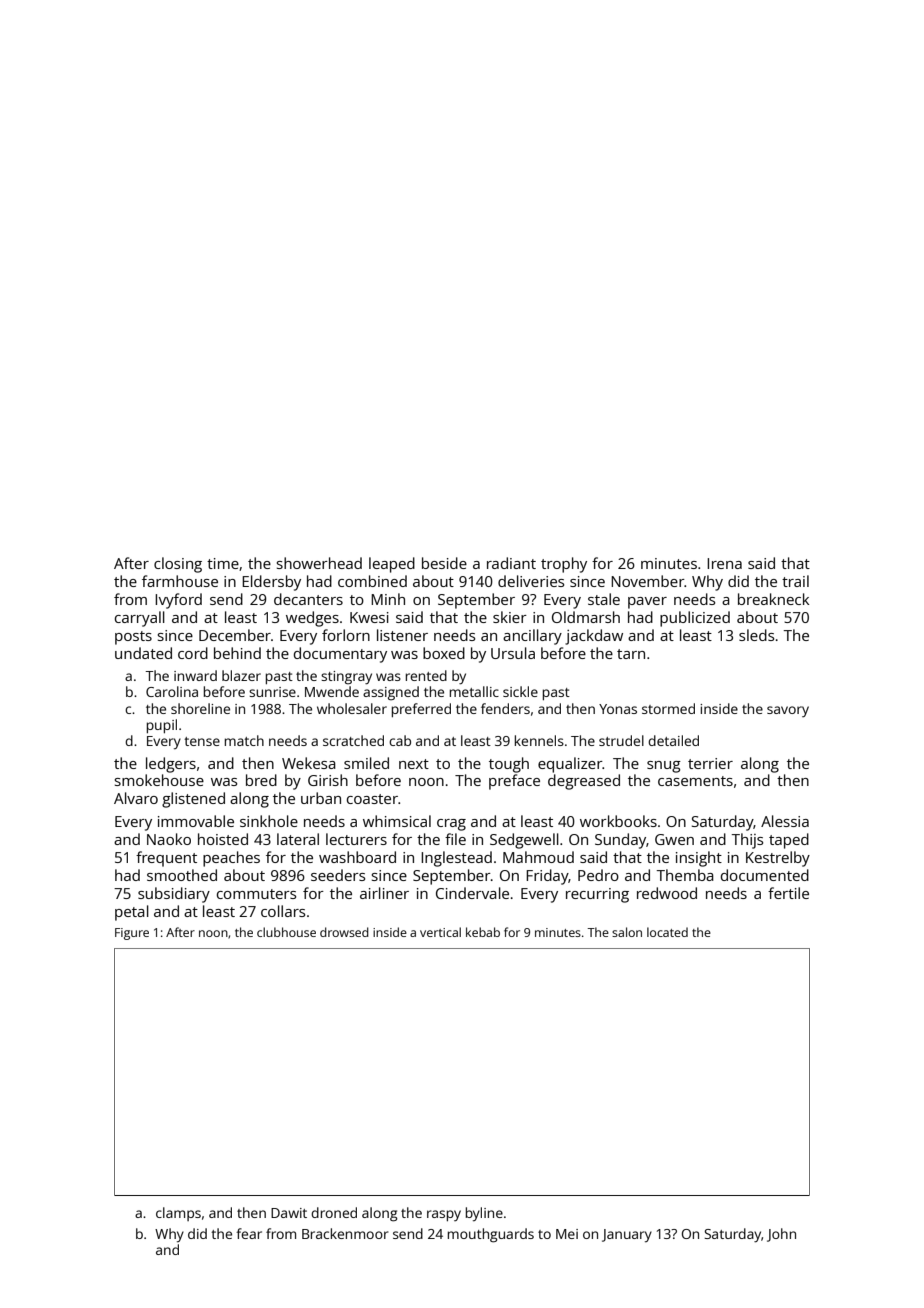  What do you see at coordinates (392, 565) in the document?
I see `leaped` at bounding box center [392, 565].
